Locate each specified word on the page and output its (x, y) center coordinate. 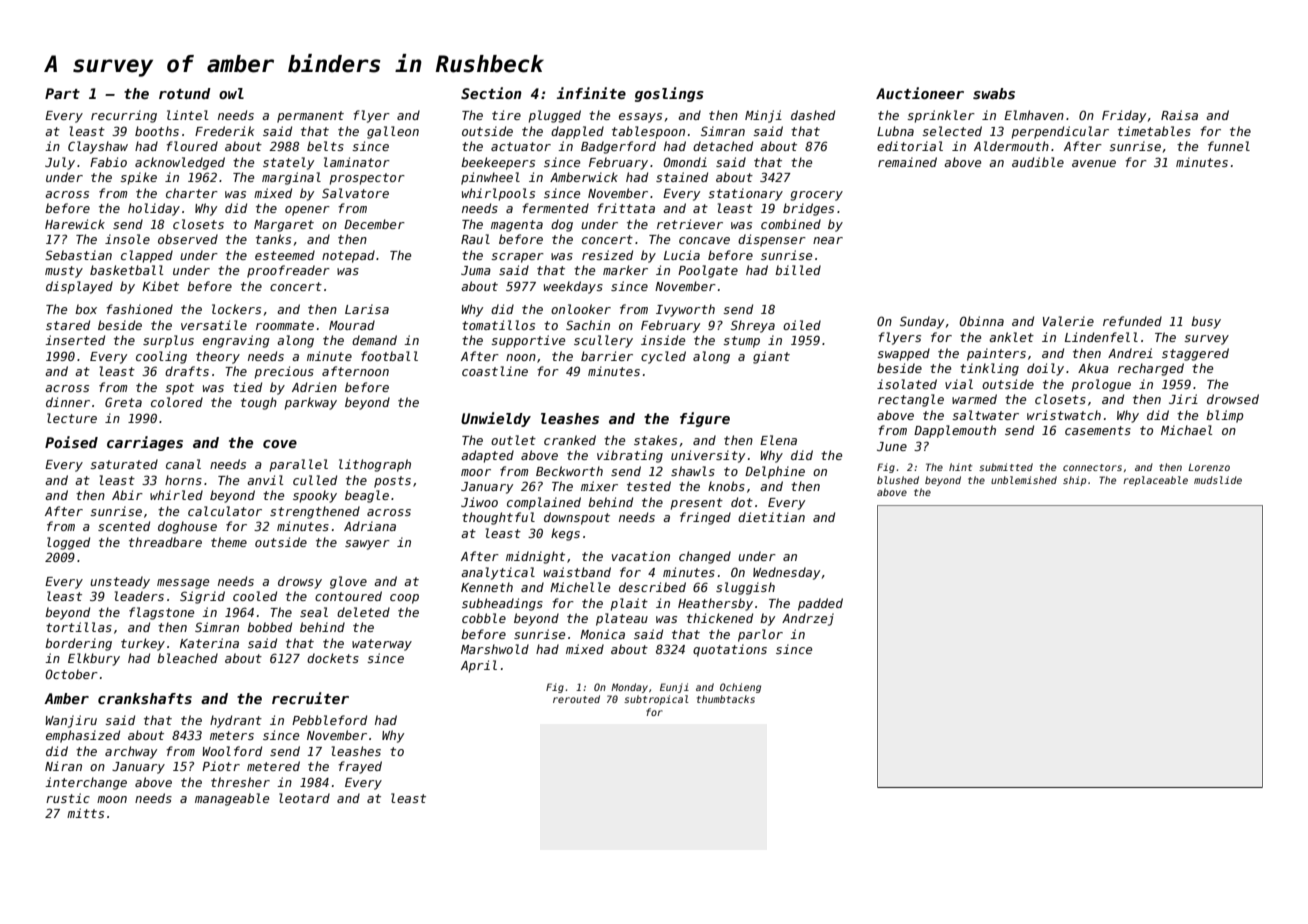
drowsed (1233, 399)
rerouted (576, 699)
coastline (495, 371)
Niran (63, 766)
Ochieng (740, 688)
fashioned (139, 309)
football (389, 356)
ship (1074, 481)
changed (705, 557)
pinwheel (490, 178)
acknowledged (180, 163)
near (828, 240)
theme (229, 542)
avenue (1094, 163)
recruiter (310, 698)
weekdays (573, 287)
